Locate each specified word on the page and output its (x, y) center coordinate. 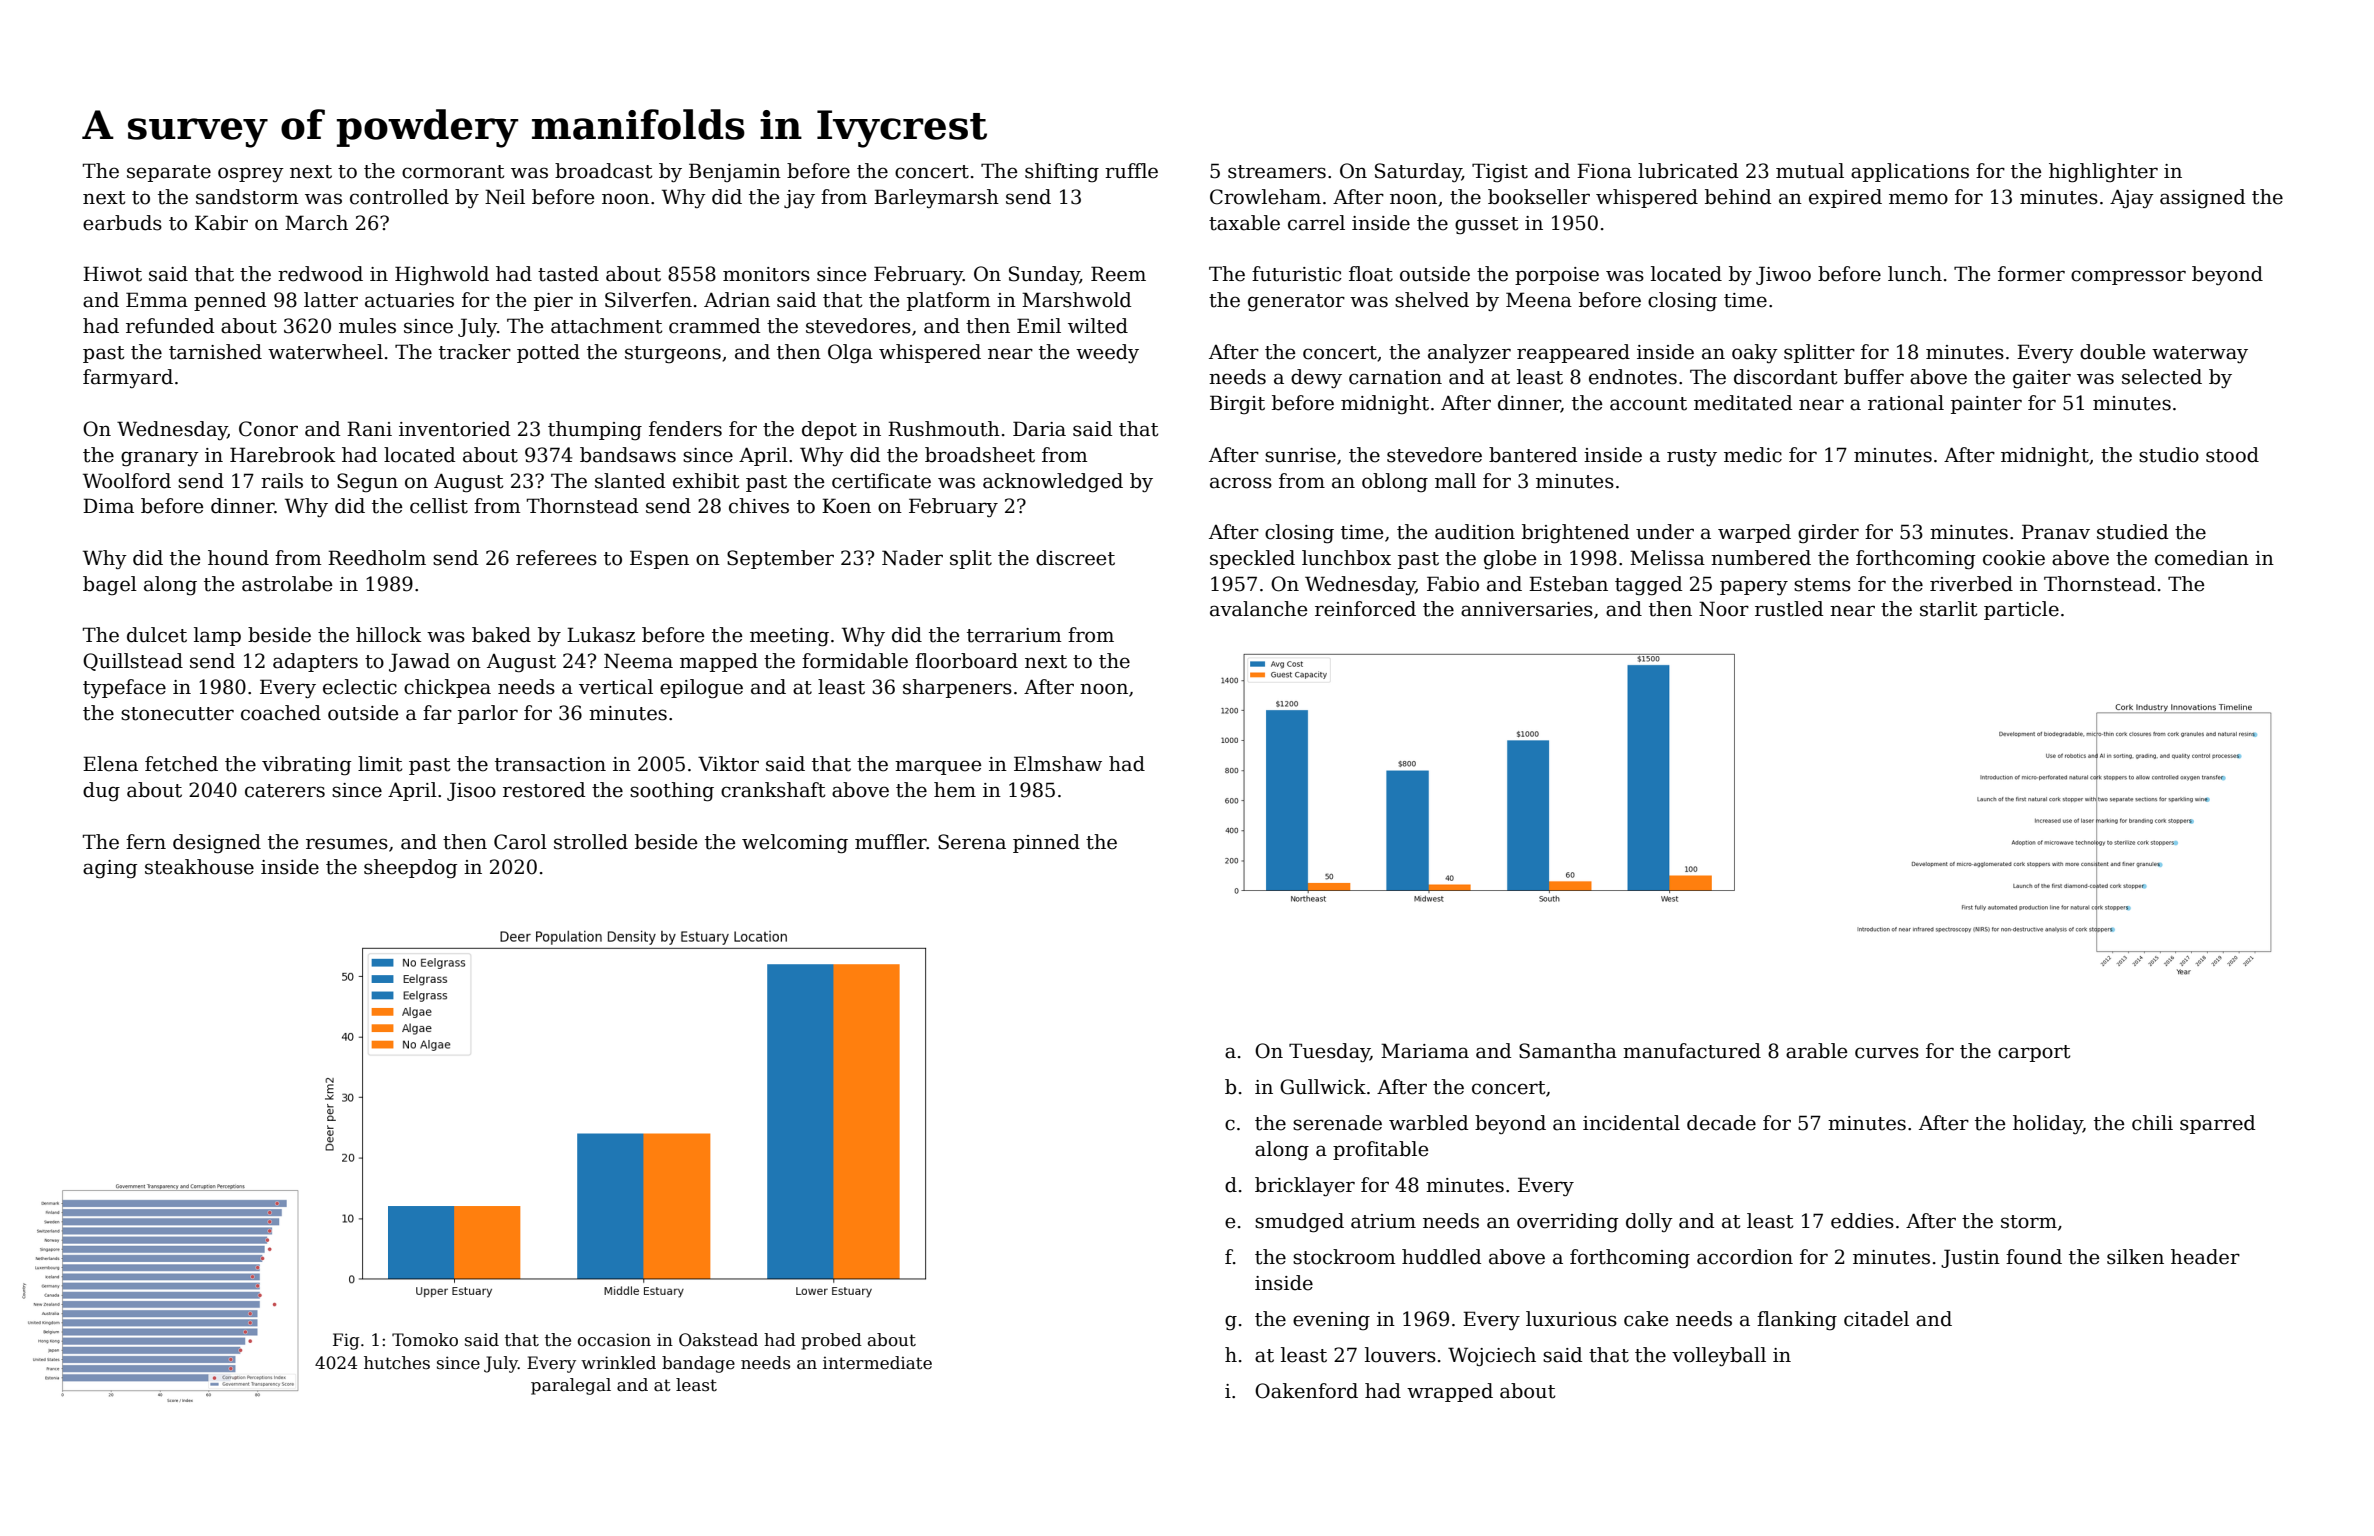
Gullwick (1323, 1087)
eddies (1862, 1221)
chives (759, 506)
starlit (1949, 609)
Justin (1970, 1258)
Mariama (1425, 1051)
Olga (850, 354)
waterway (2200, 355)
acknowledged (1053, 483)
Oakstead (718, 1340)
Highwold (442, 276)
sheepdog (410, 869)
